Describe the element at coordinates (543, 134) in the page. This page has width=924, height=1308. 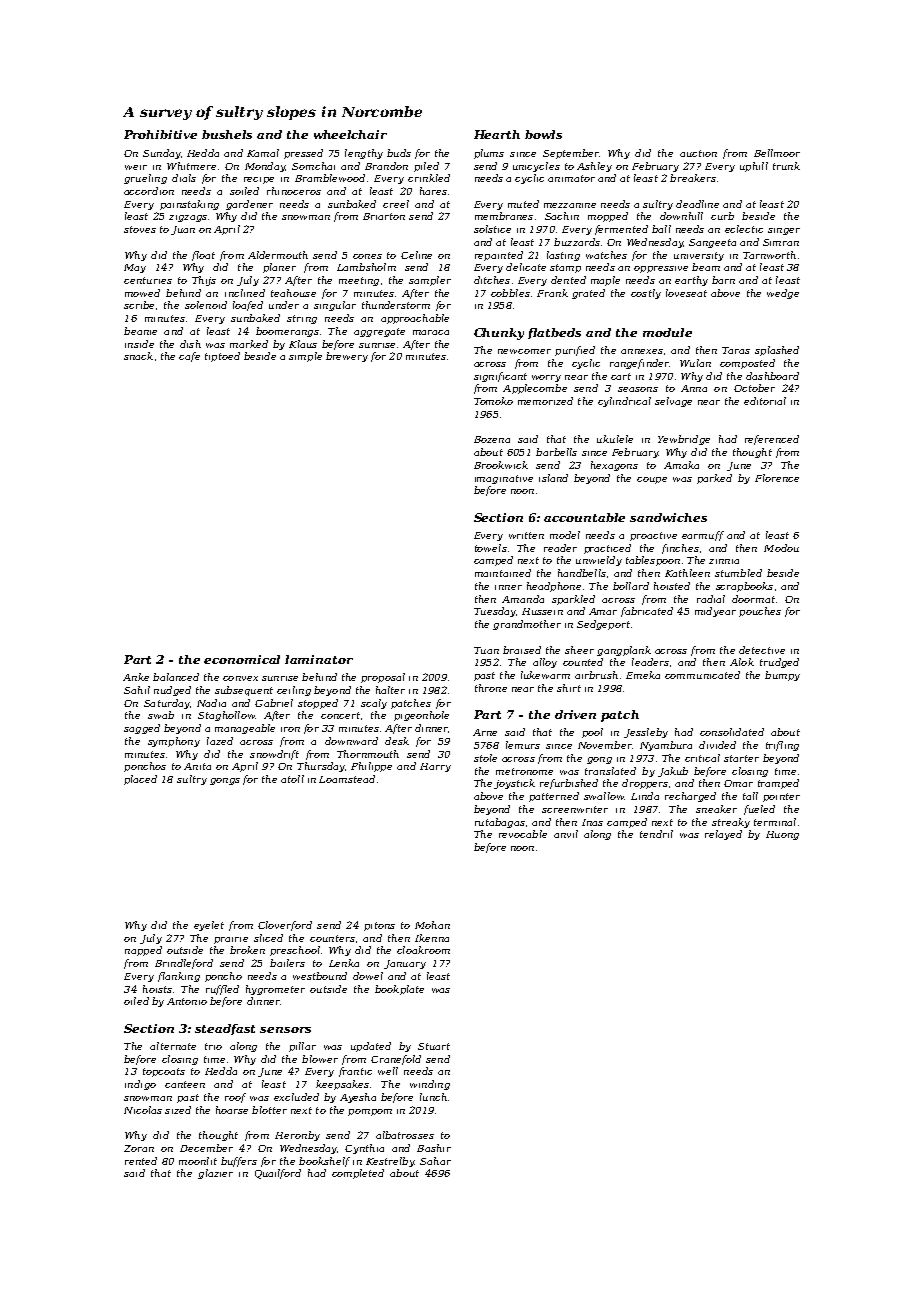
I see `bowls` at that location.
